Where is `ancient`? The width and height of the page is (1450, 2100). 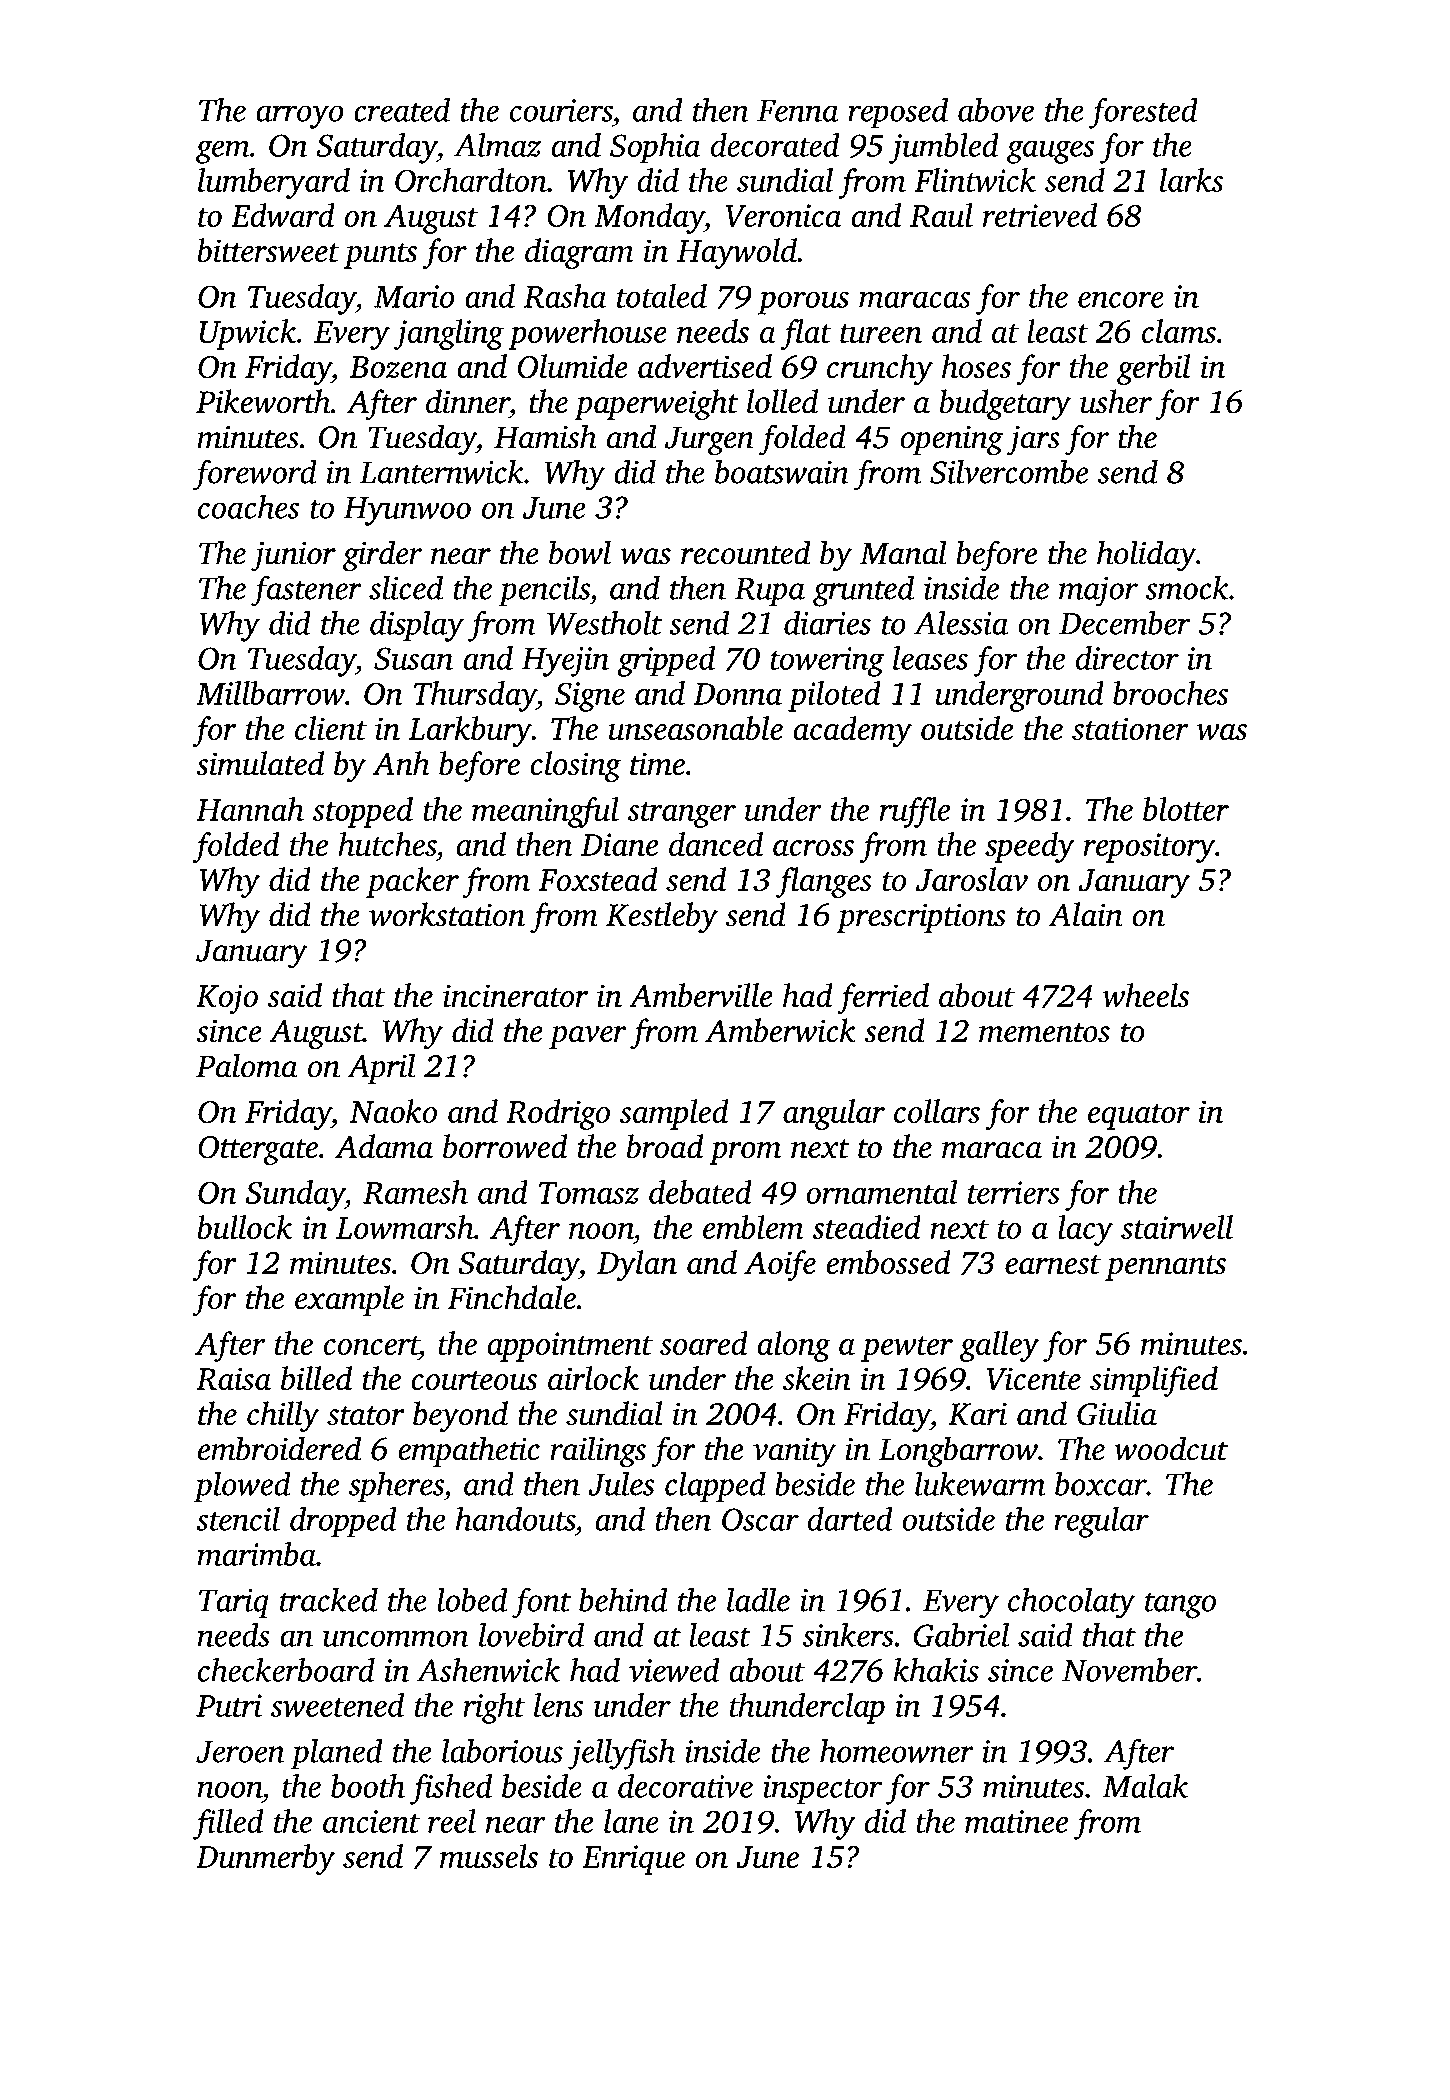 ancient is located at coordinates (371, 1821).
